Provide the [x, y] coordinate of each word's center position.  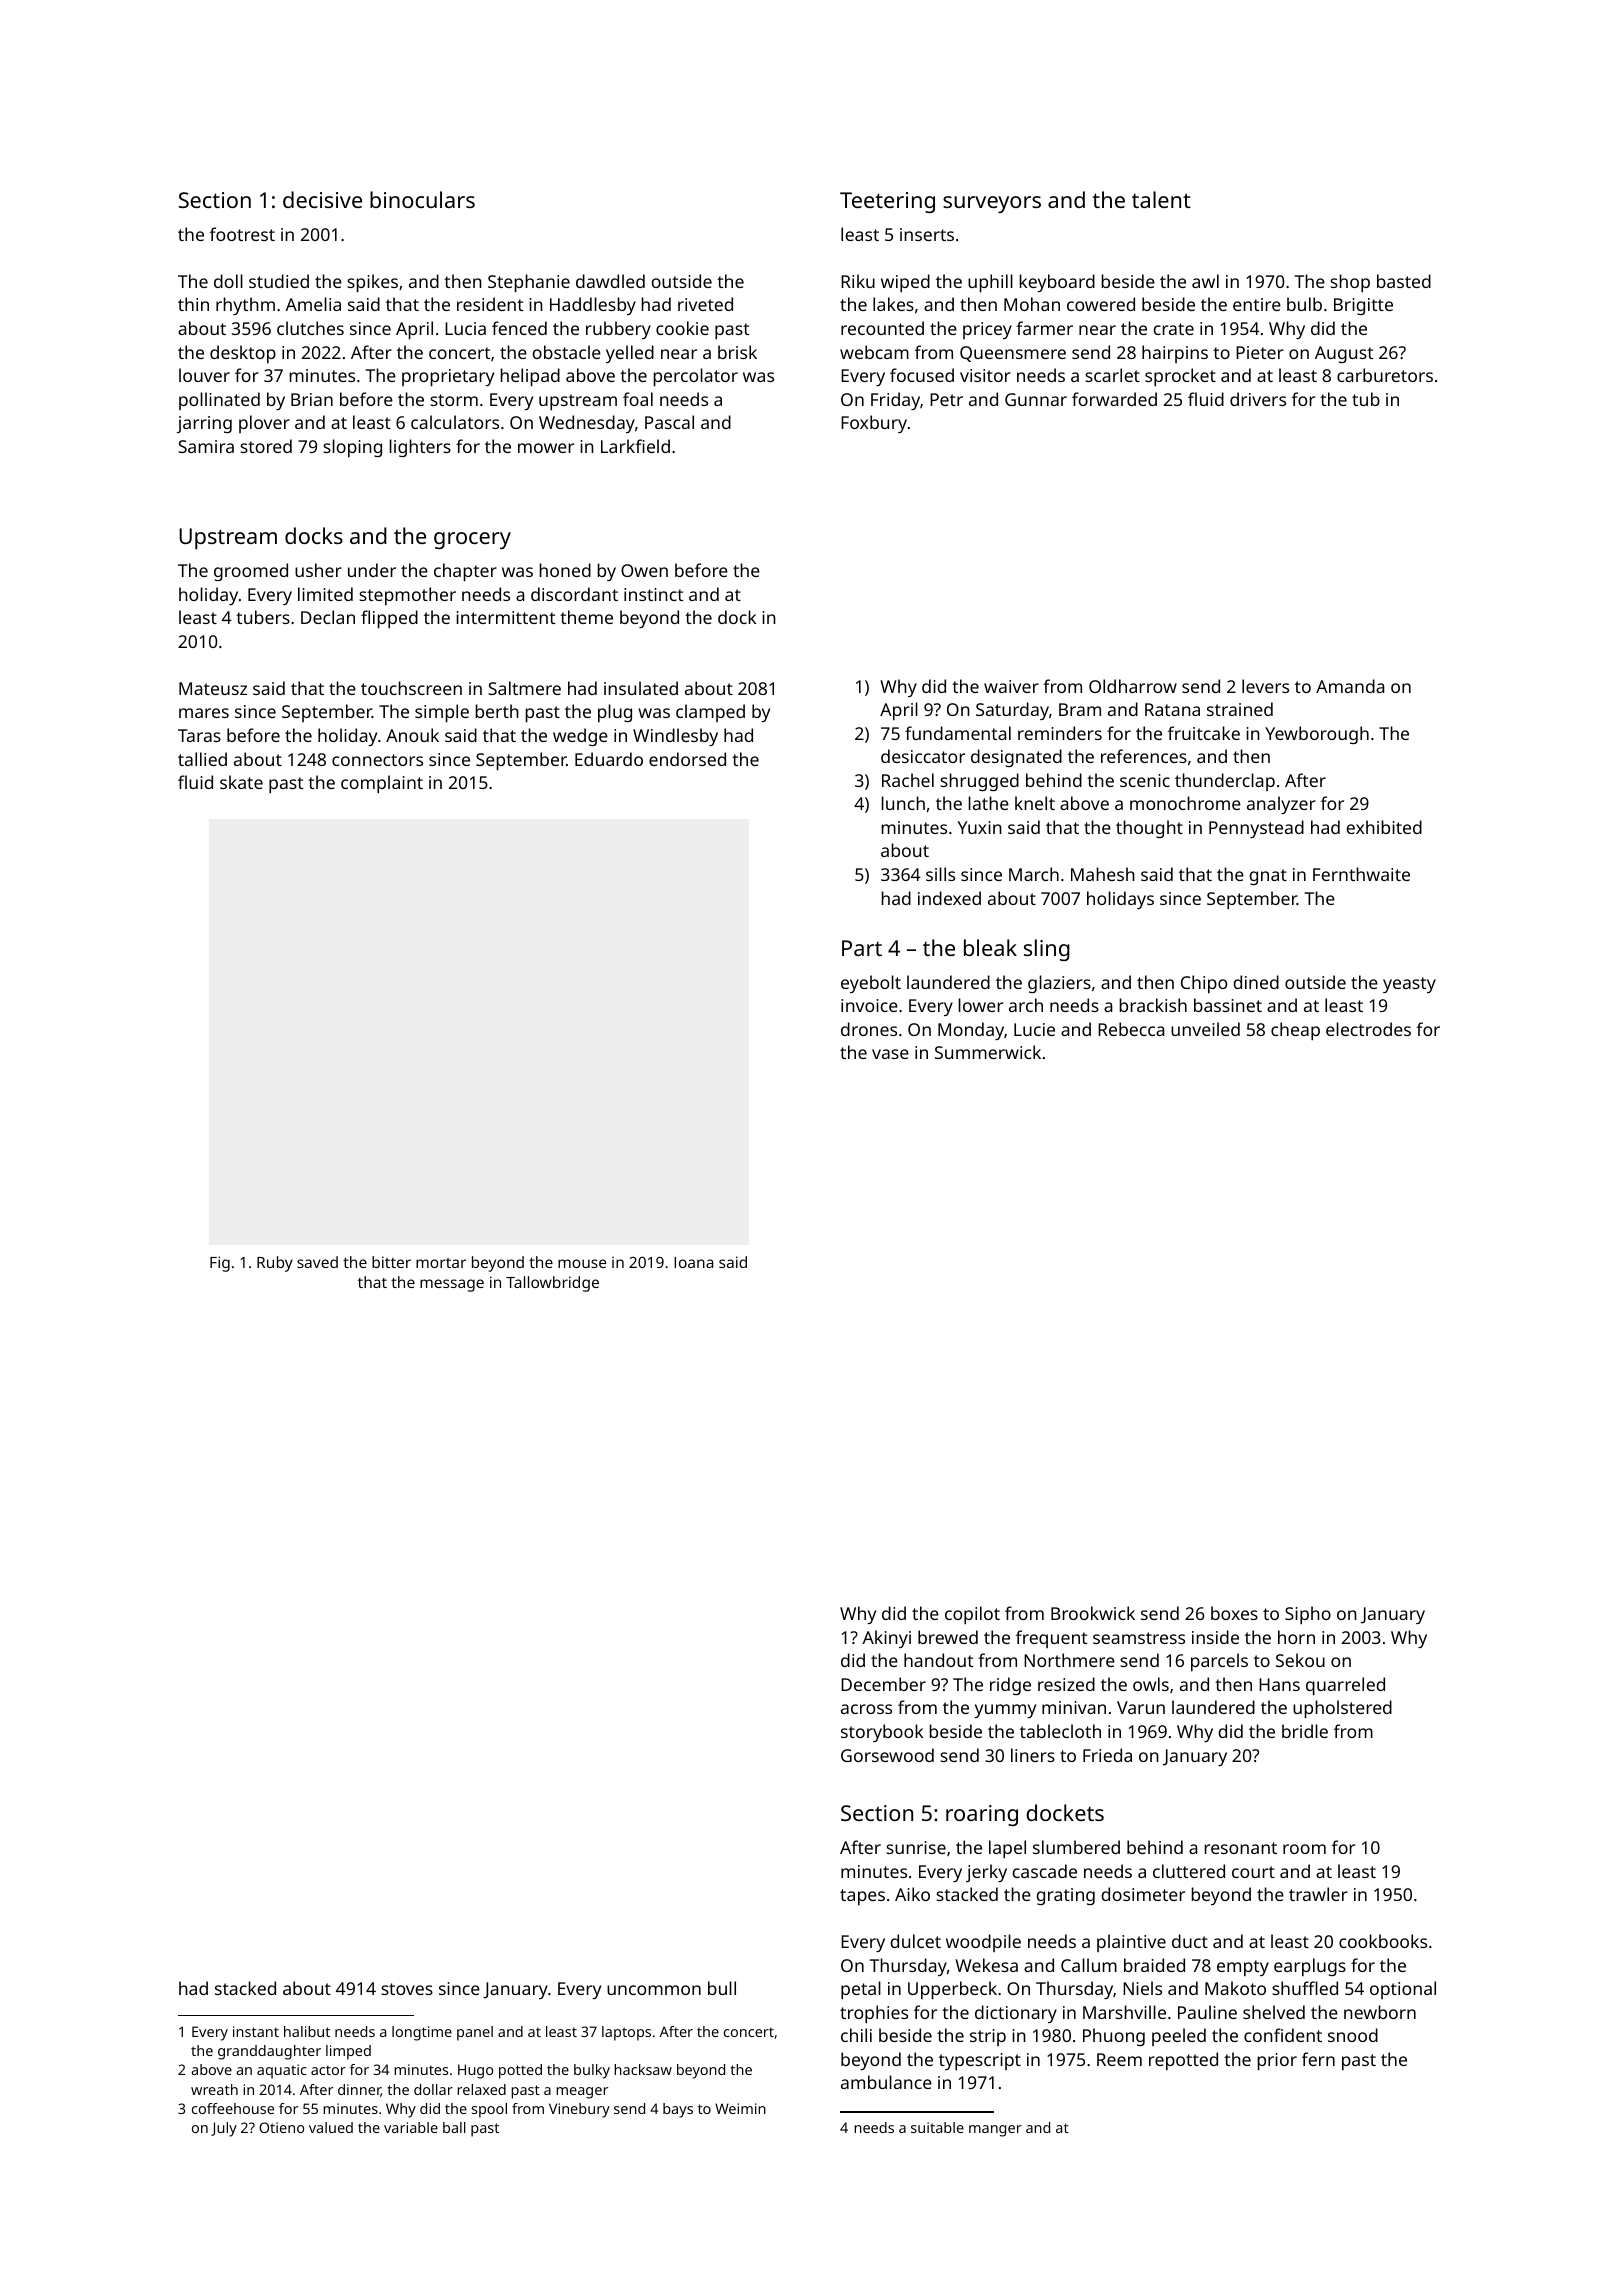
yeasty [1409, 985]
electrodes [1368, 1029]
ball [454, 2127]
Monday [971, 1031]
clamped [710, 713]
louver [204, 375]
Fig [220, 1264]
